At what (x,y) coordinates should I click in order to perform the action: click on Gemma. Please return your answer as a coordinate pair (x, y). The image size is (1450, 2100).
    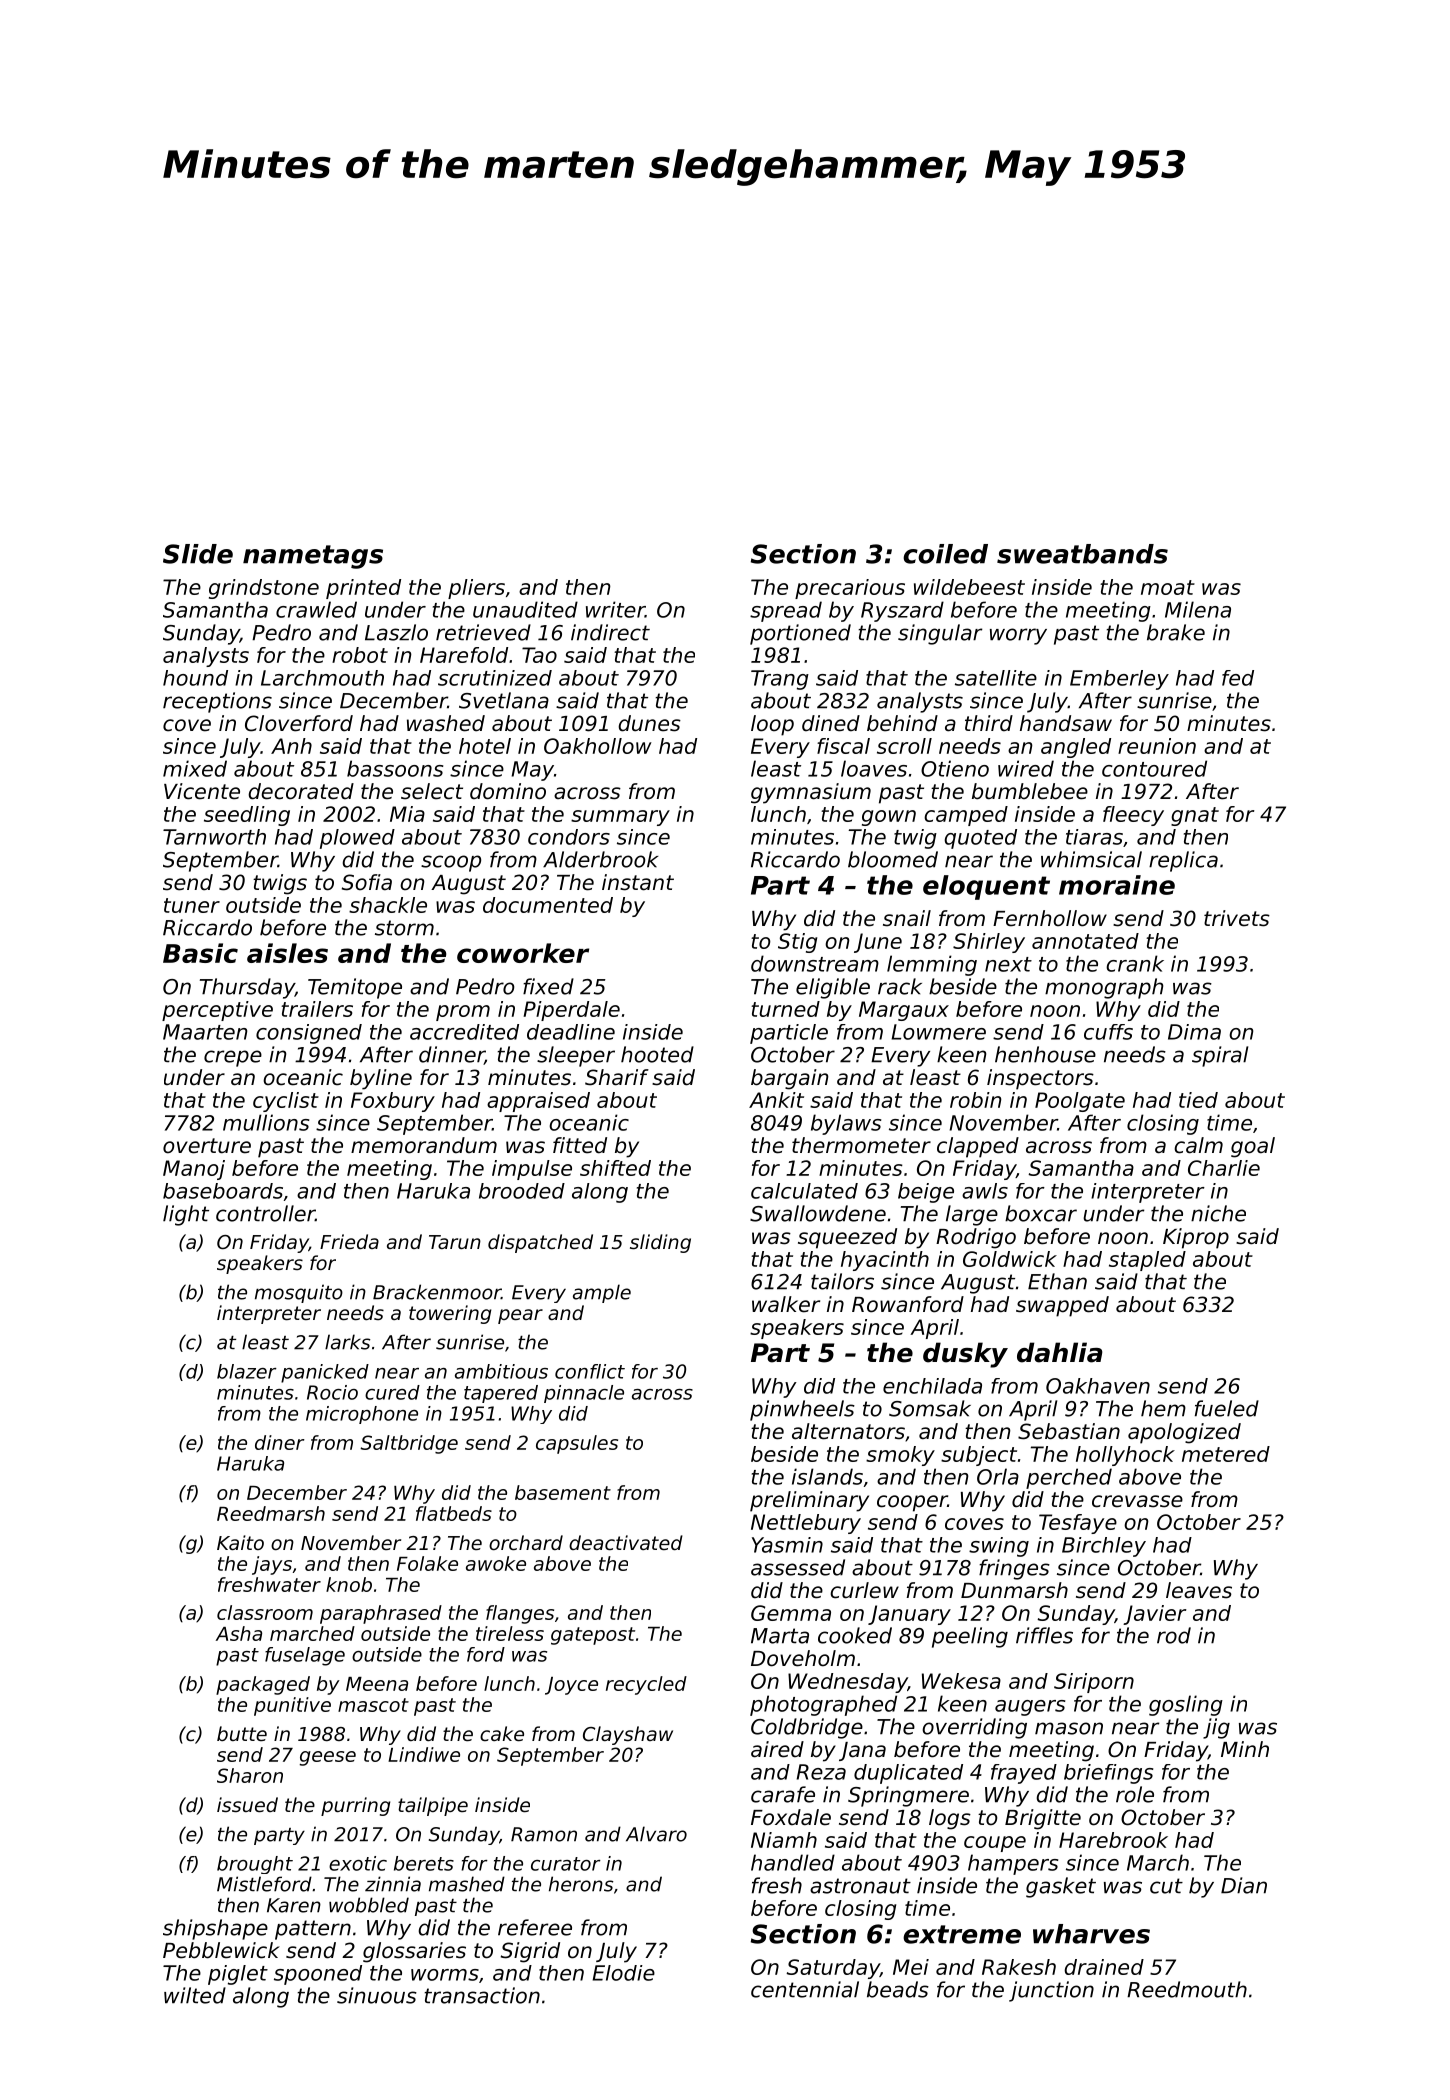
    Looking at the image, I should click on (791, 1613).
